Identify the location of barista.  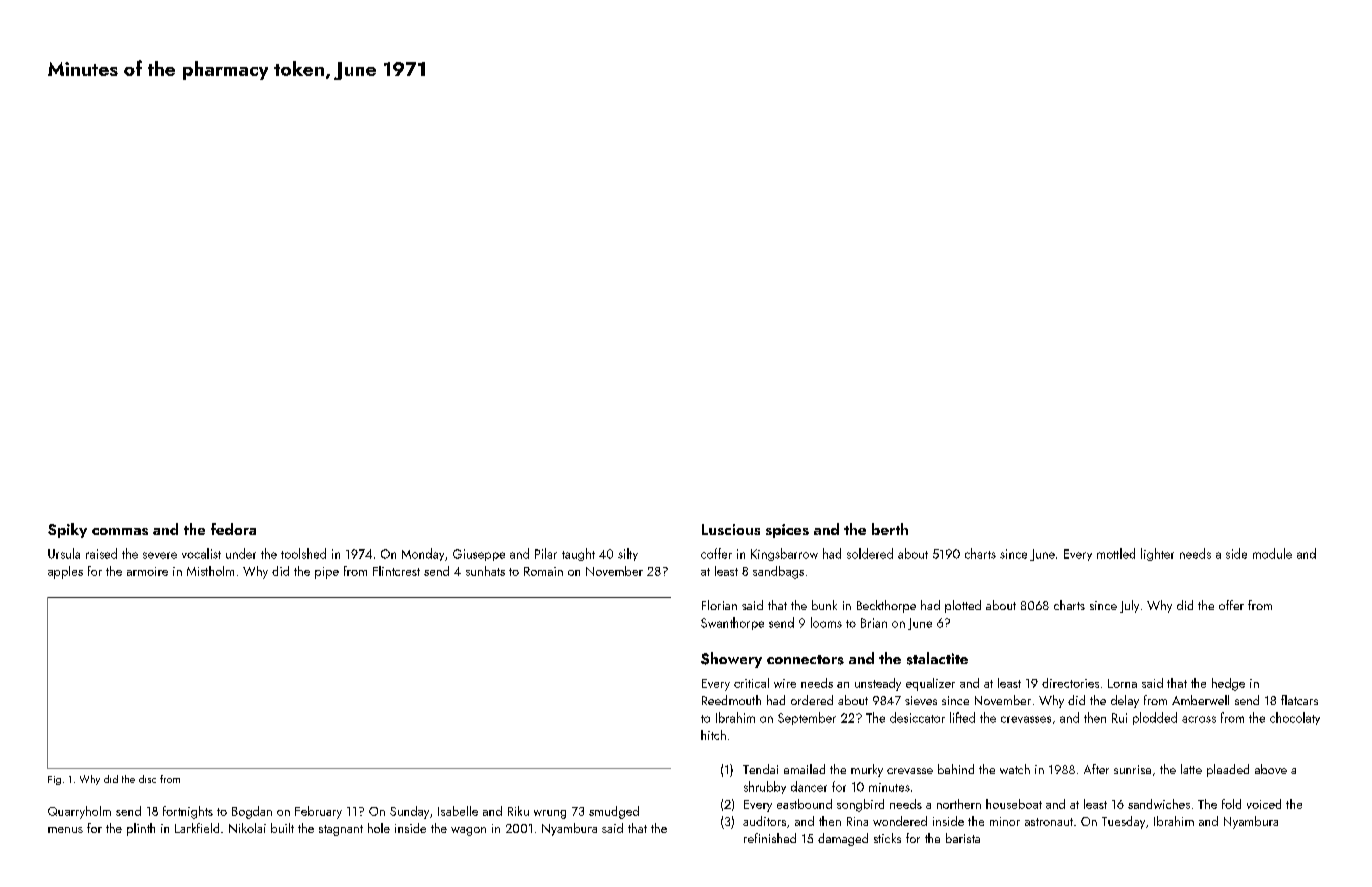
(963, 838).
